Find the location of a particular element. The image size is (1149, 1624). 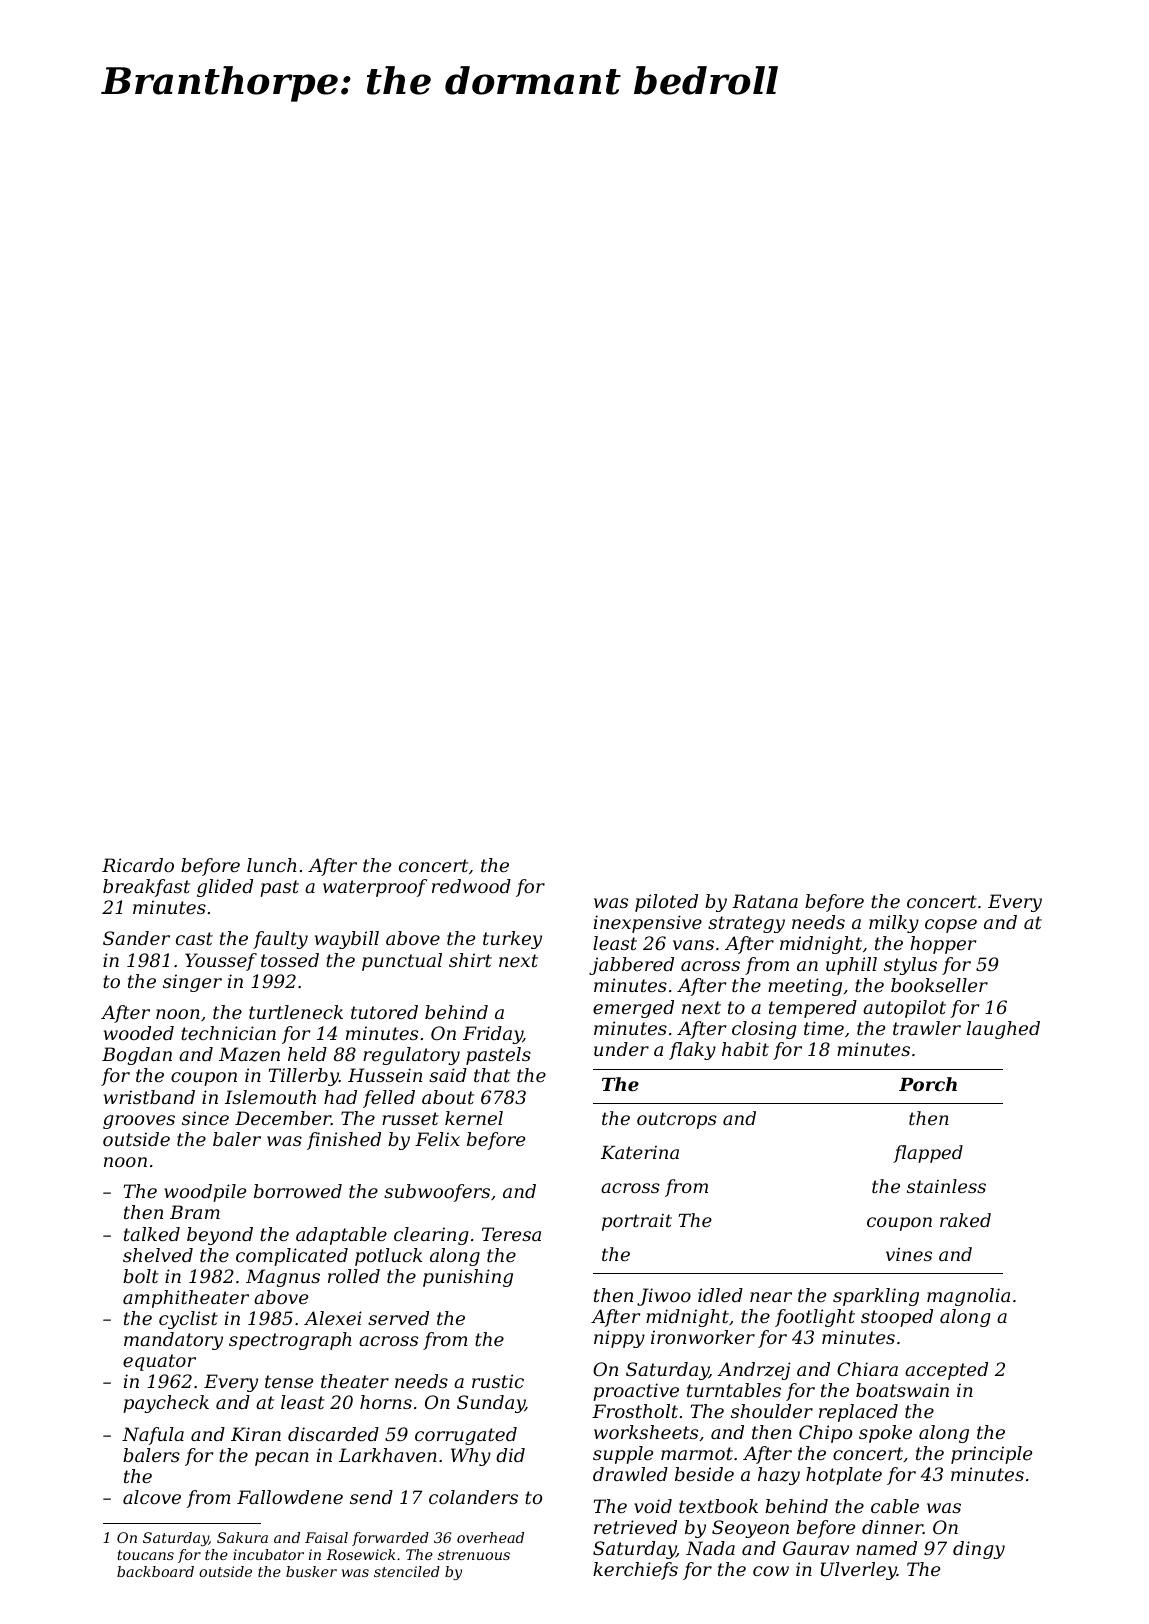

that is located at coordinates (492, 1075).
